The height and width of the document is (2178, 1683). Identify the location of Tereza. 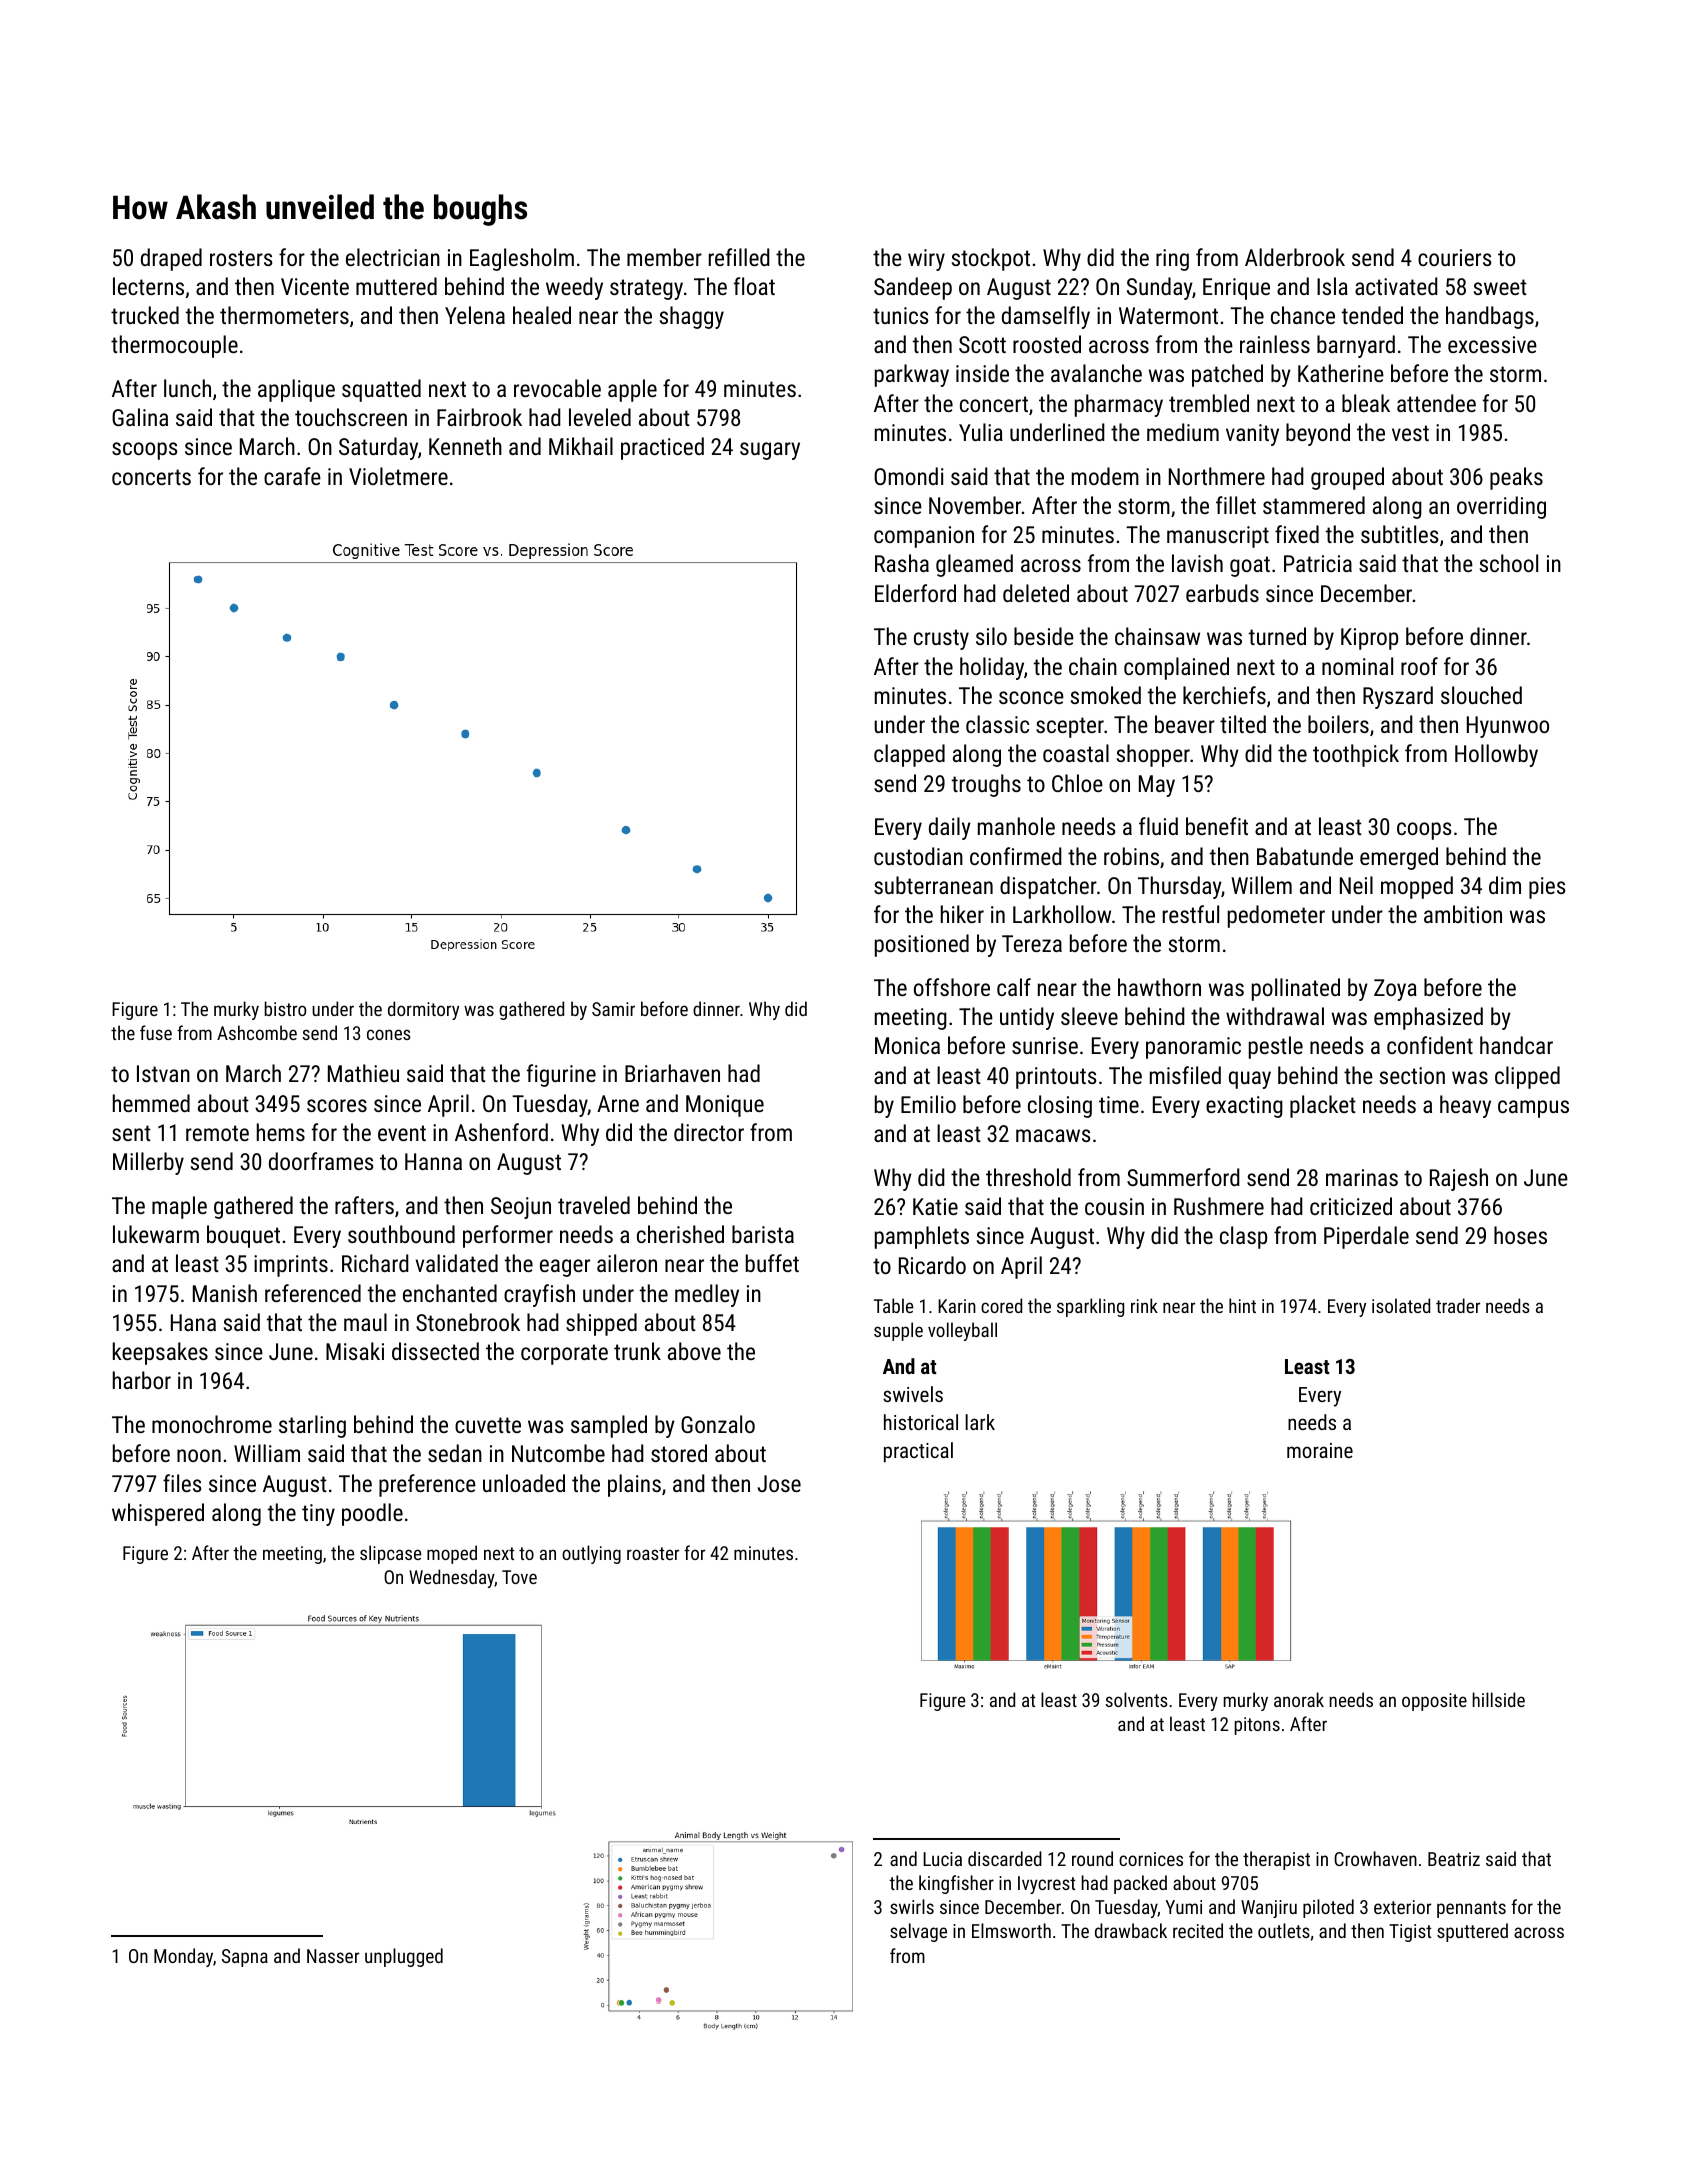
(1032, 943).
